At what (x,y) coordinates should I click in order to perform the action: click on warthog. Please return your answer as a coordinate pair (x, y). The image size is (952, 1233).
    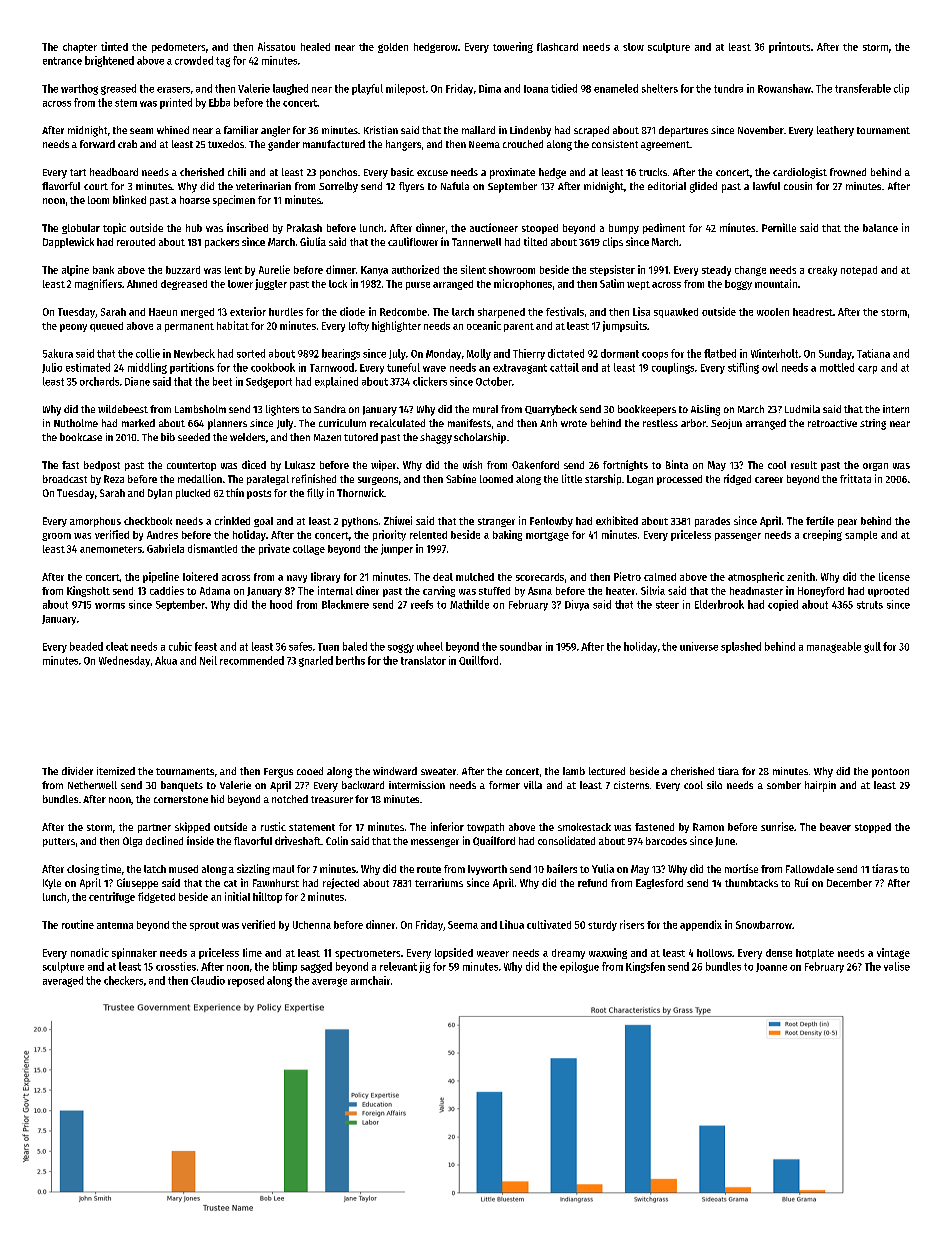
    Looking at the image, I should click on (79, 89).
